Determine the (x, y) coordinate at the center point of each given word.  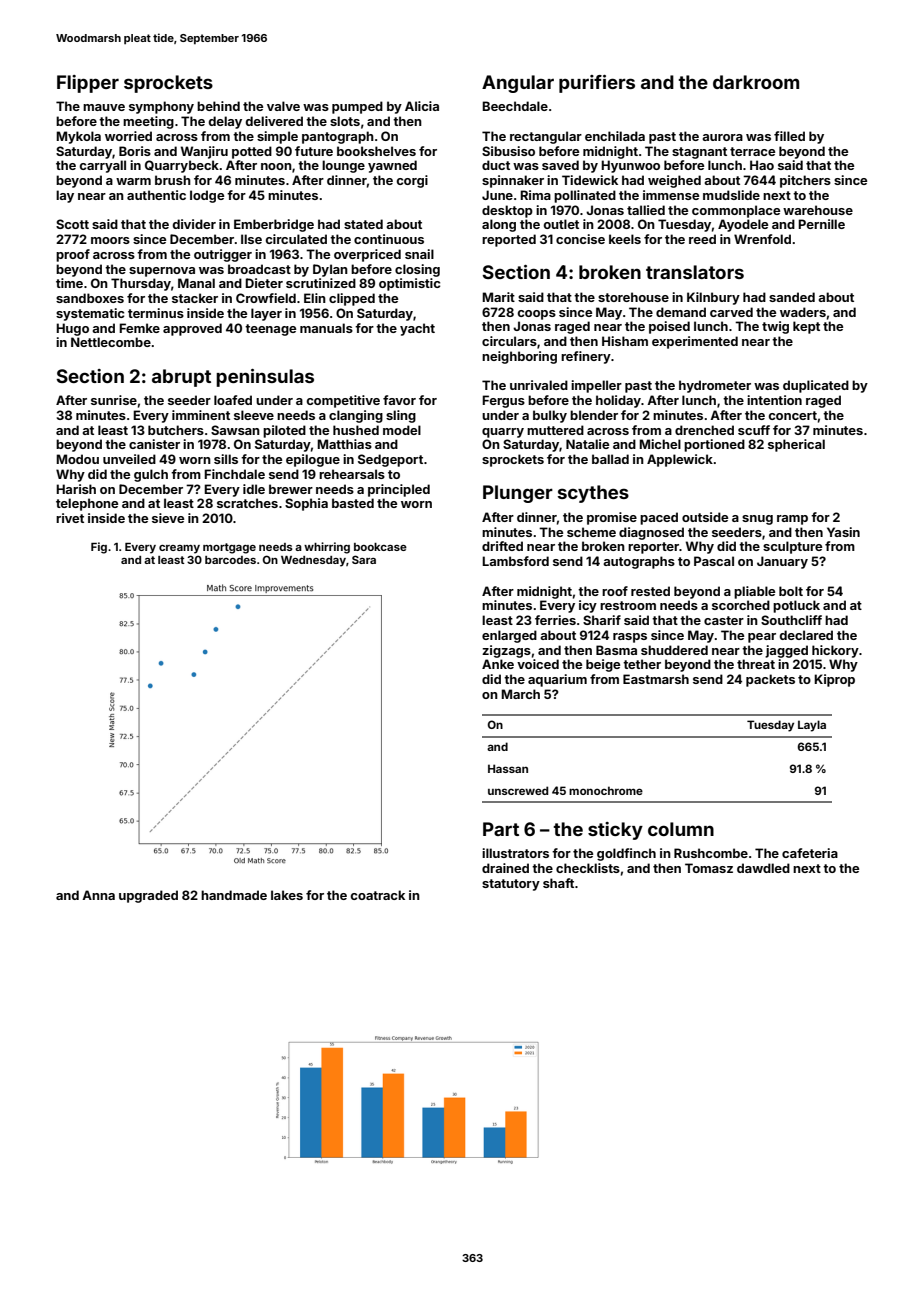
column (681, 829)
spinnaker (513, 181)
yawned (392, 166)
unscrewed (518, 790)
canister (154, 444)
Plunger (518, 494)
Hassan (508, 768)
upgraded (148, 896)
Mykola (78, 137)
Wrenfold (762, 239)
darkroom (756, 82)
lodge (207, 196)
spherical (796, 445)
